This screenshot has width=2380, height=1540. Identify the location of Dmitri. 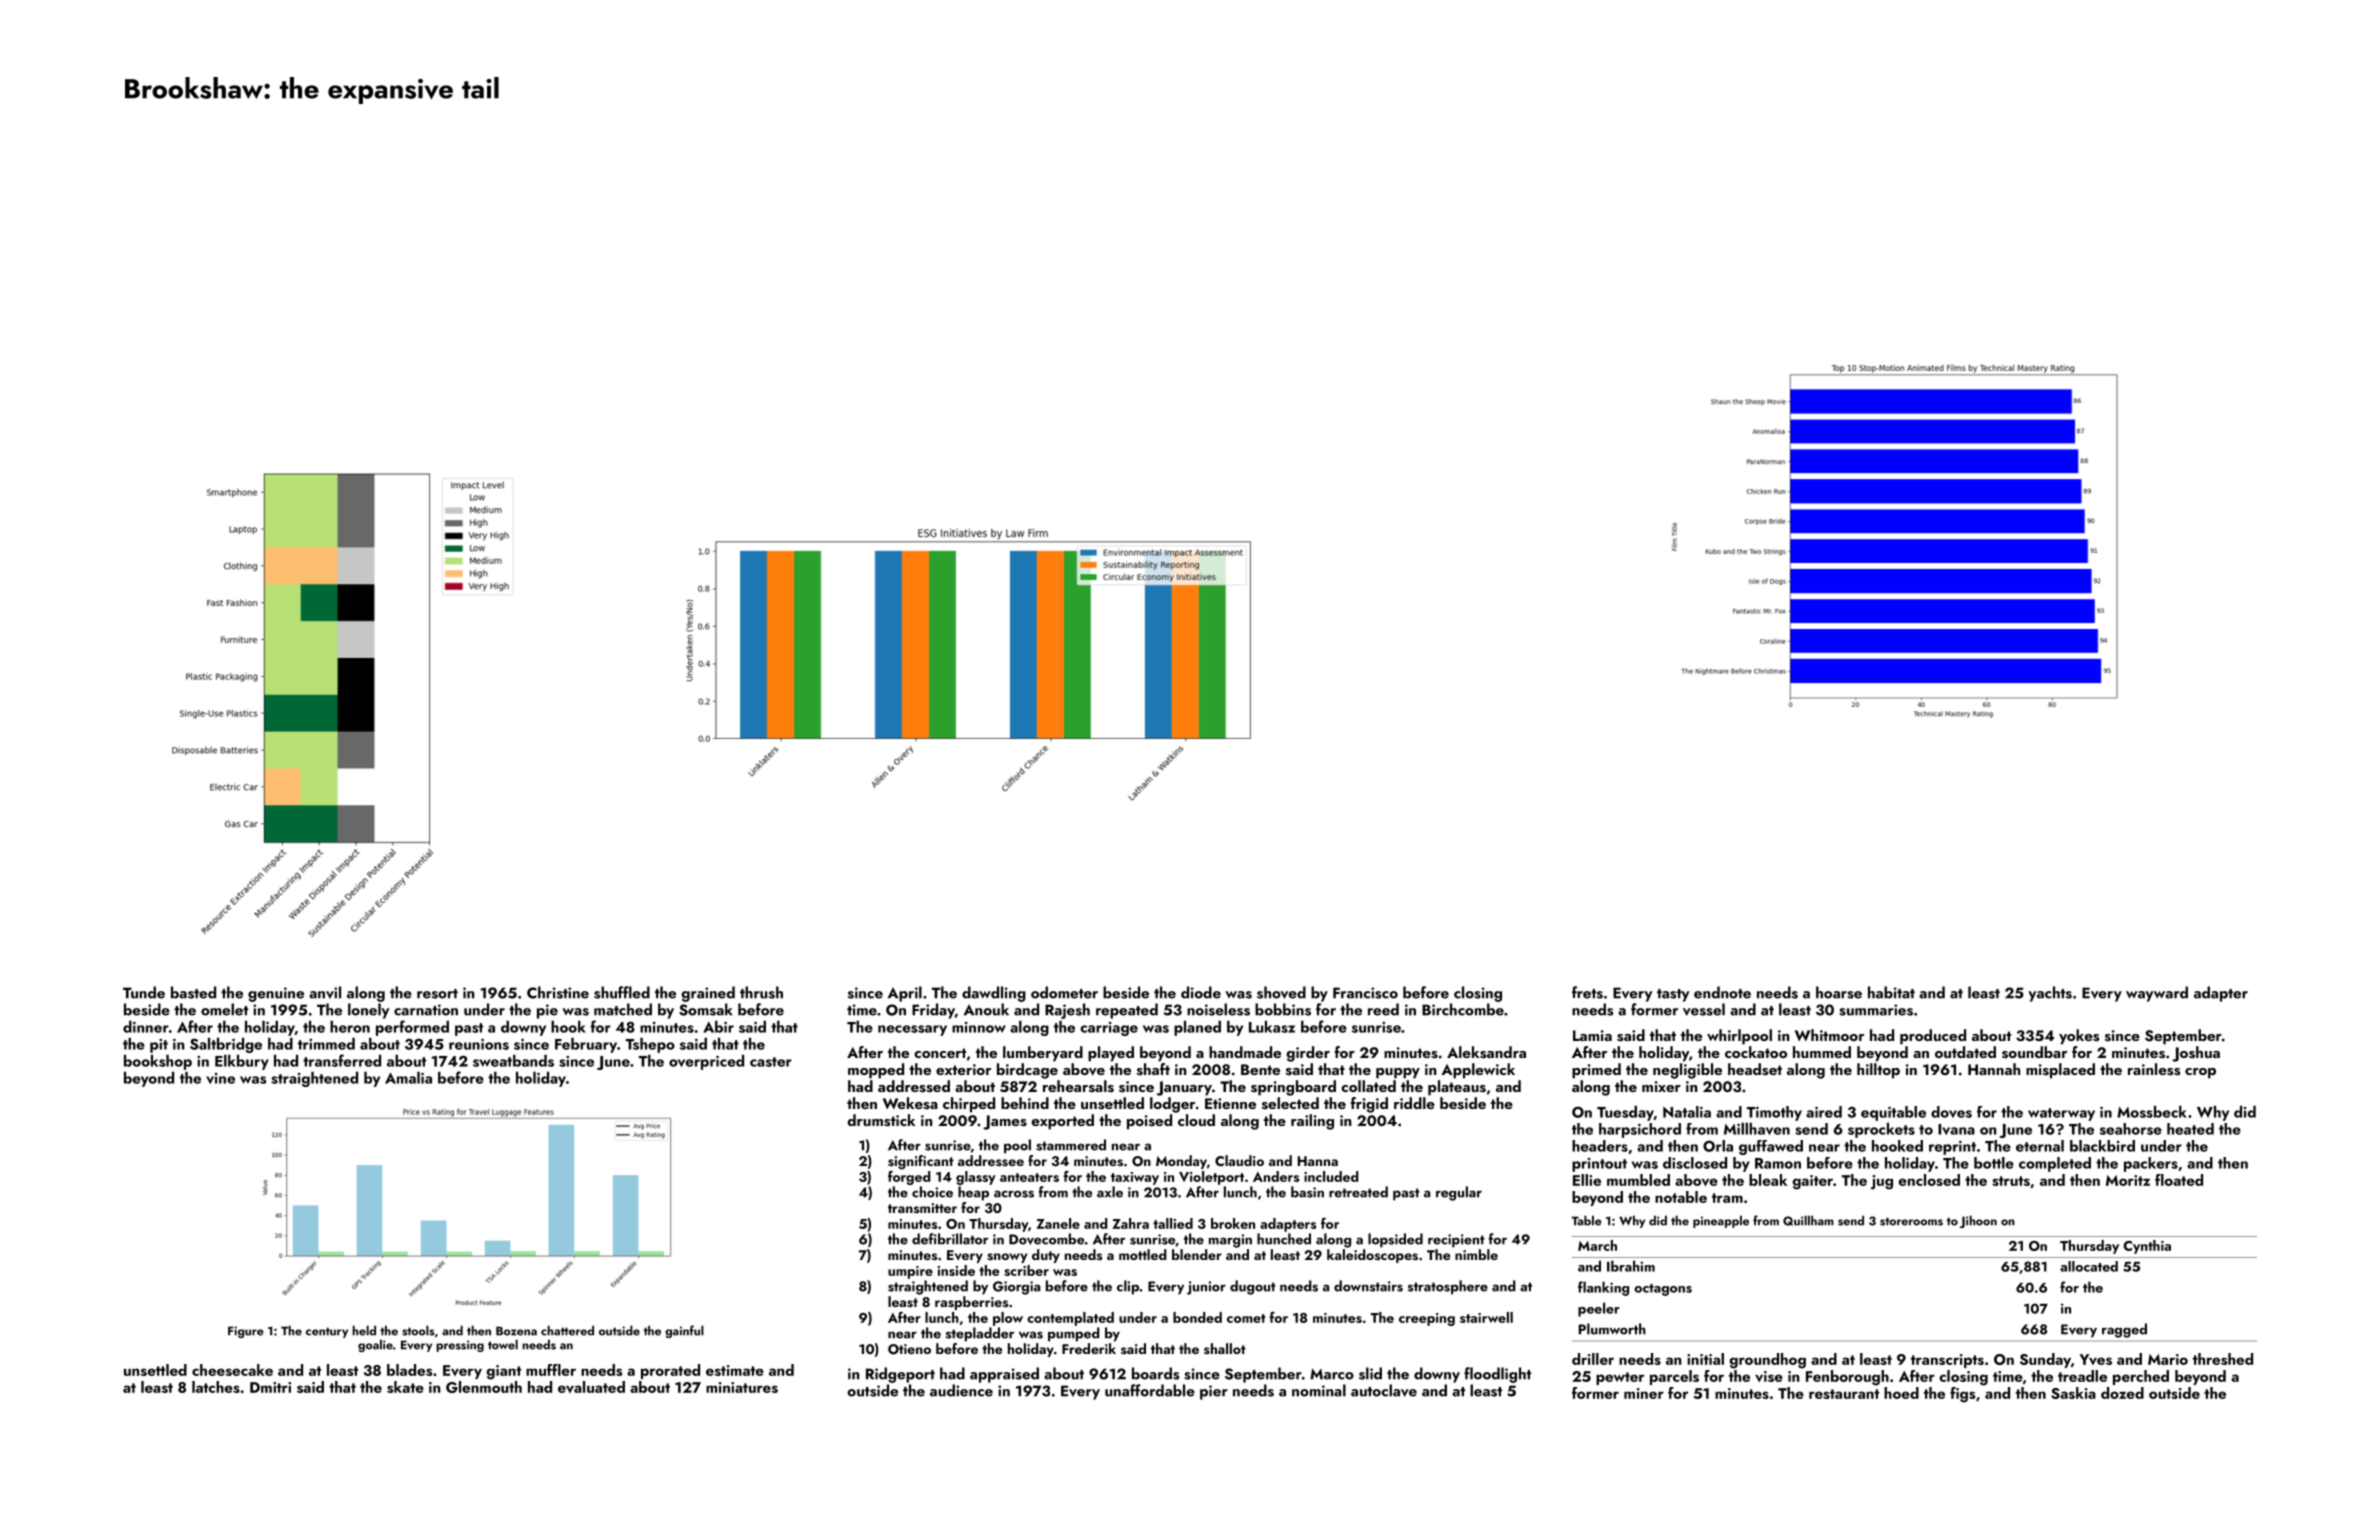
(270, 1387).
